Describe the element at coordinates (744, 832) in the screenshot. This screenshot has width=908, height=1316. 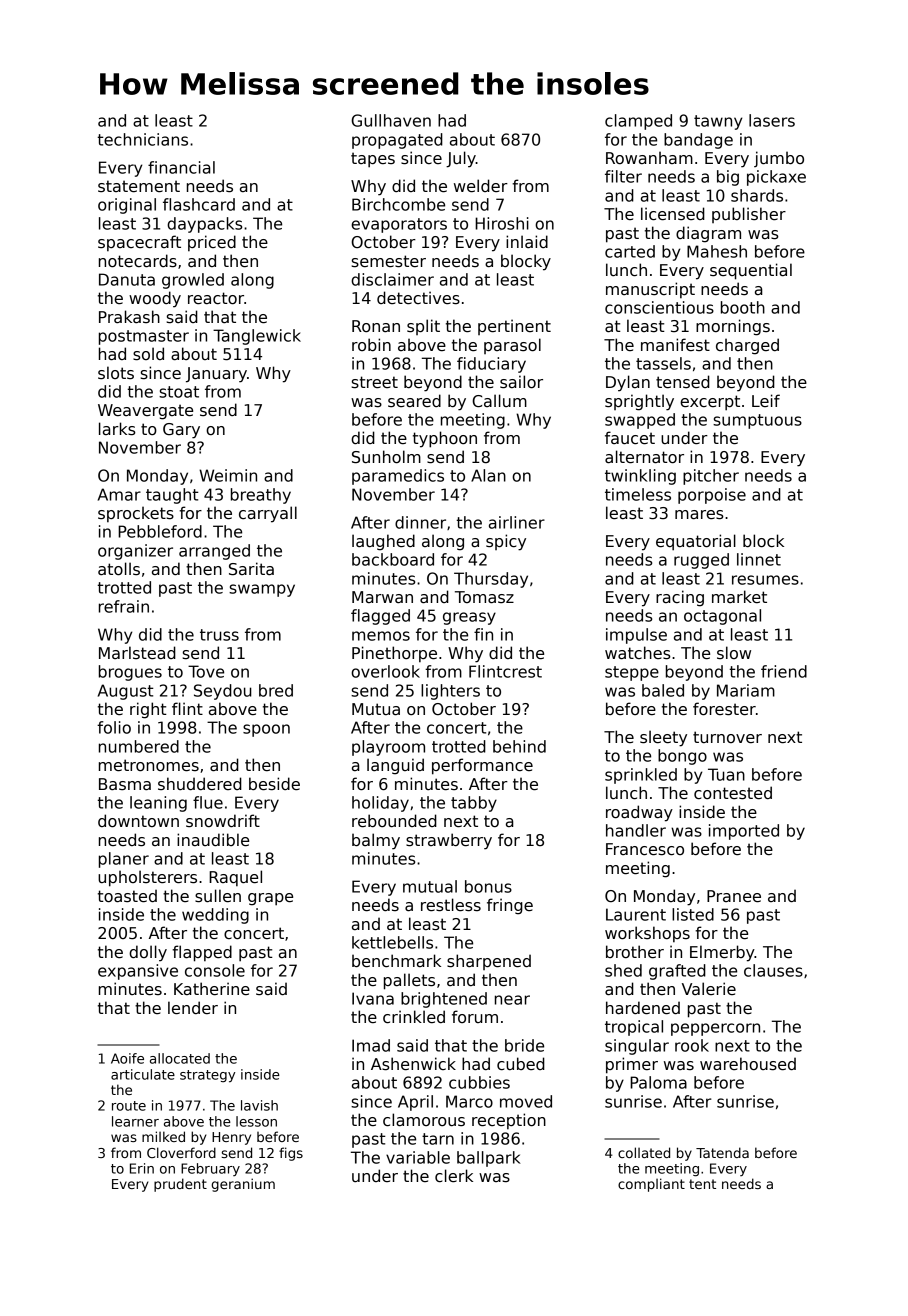
I see `imported` at that location.
